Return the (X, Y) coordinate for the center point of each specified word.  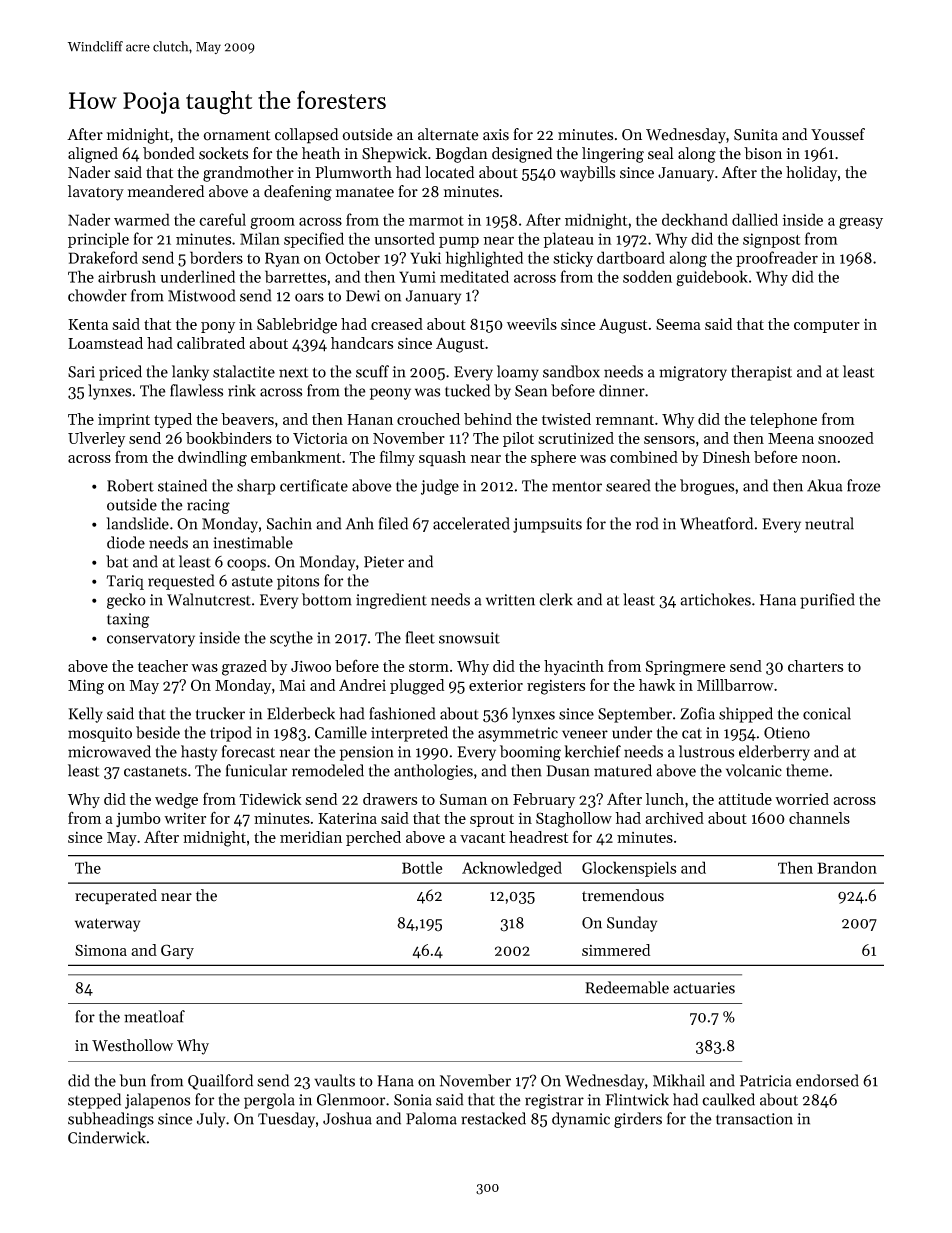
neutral (829, 523)
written (510, 600)
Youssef (838, 134)
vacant (482, 838)
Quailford (220, 1082)
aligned (93, 155)
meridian (311, 837)
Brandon (847, 867)
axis (496, 135)
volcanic (754, 770)
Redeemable (627, 987)
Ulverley (96, 439)
